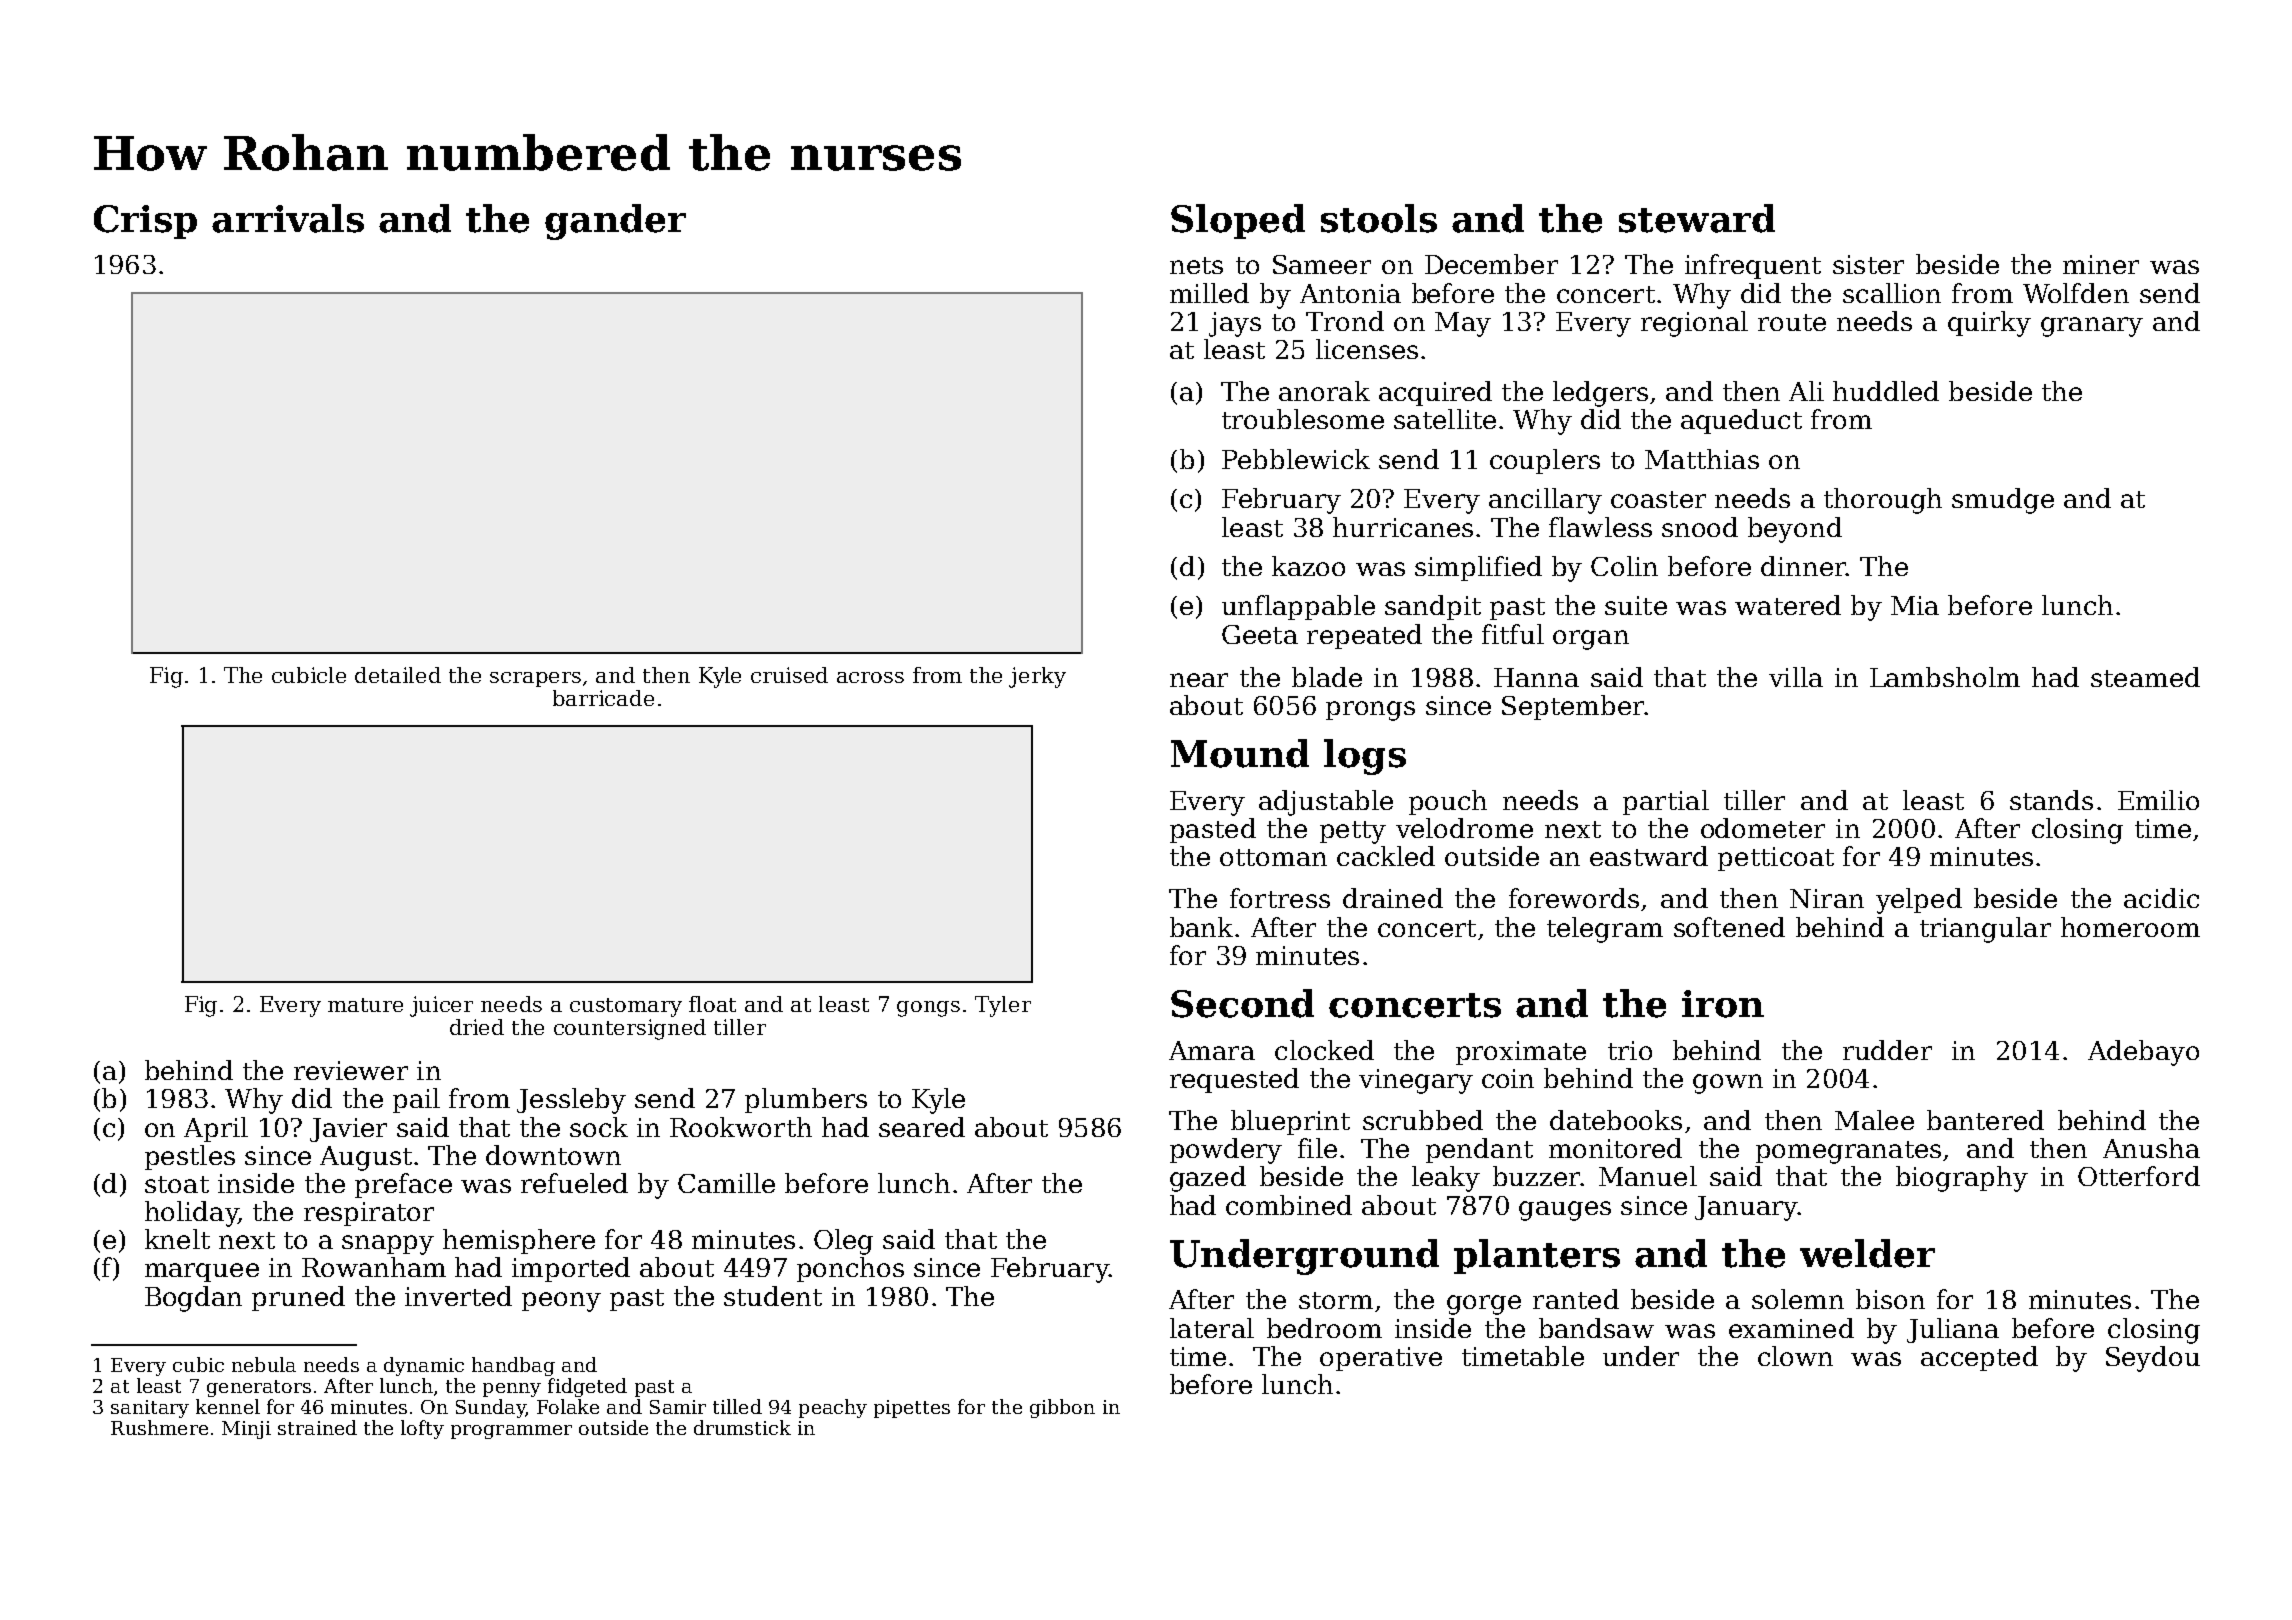 Image resolution: width=2292 pixels, height=1620 pixels. Describe the element at coordinates (1235, 324) in the document. I see `jays` at that location.
